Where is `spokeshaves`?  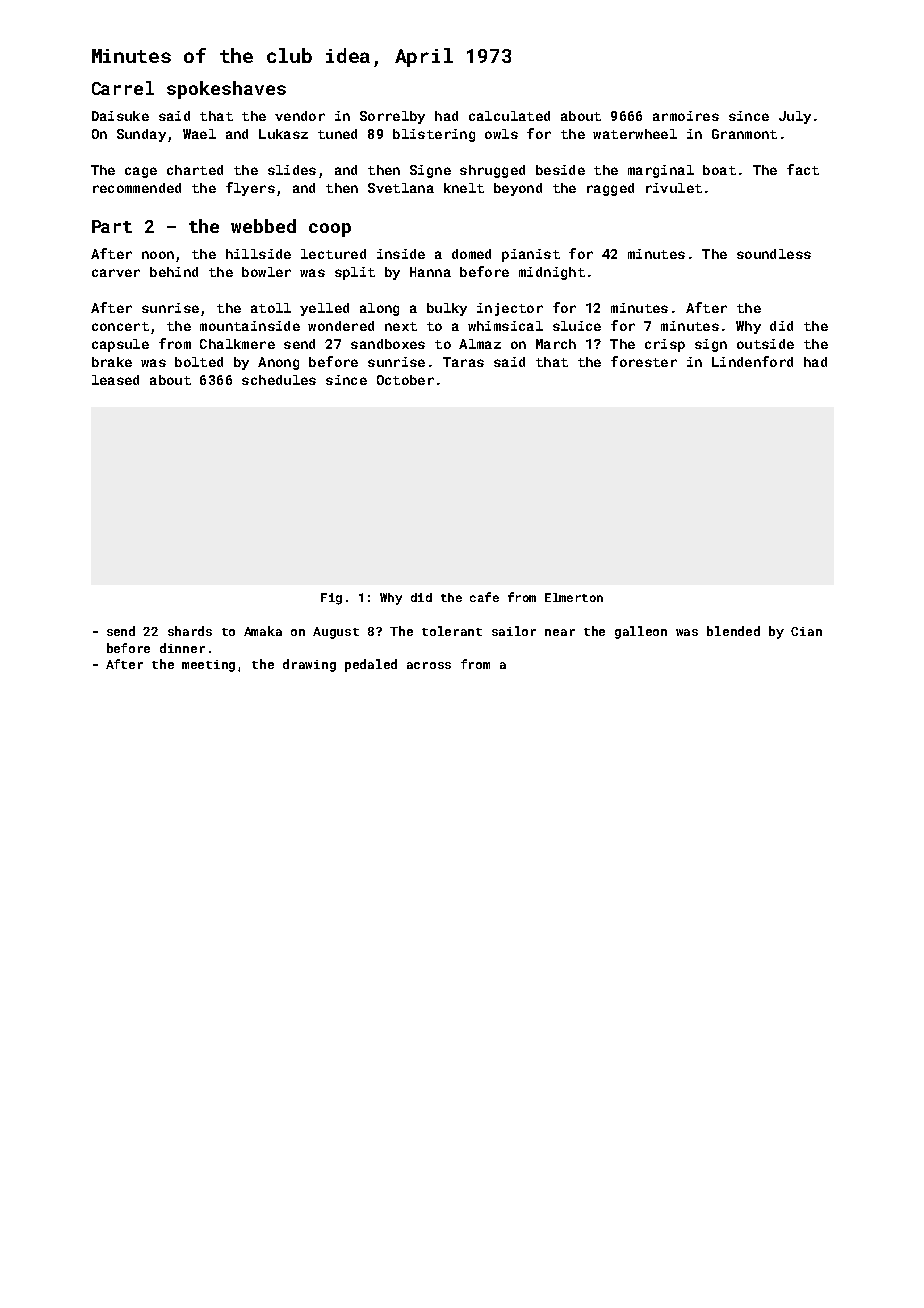
spokeshaves is located at coordinates (226, 90).
